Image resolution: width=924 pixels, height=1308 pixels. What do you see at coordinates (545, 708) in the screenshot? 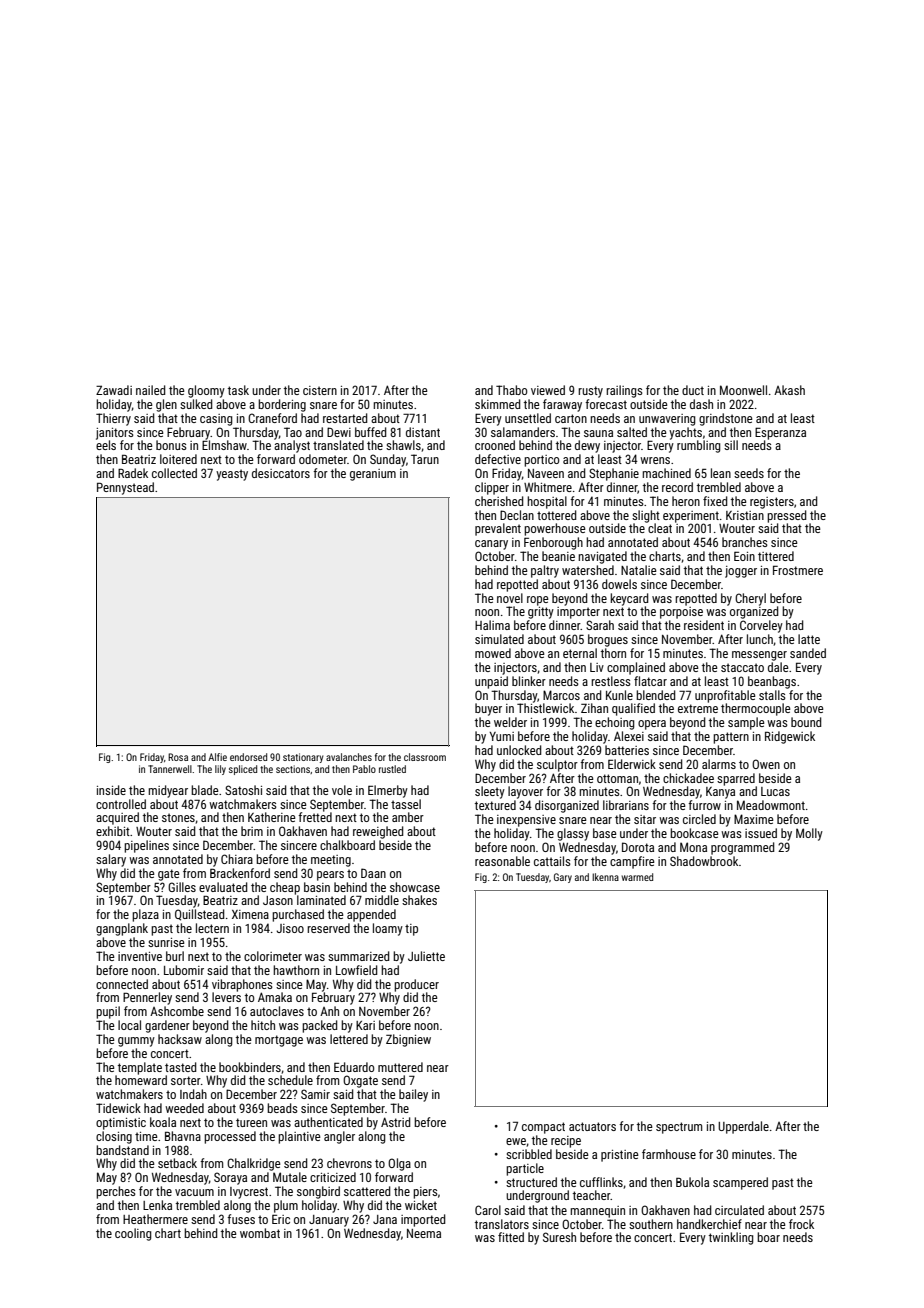
I see `Thistlewick` at bounding box center [545, 708].
